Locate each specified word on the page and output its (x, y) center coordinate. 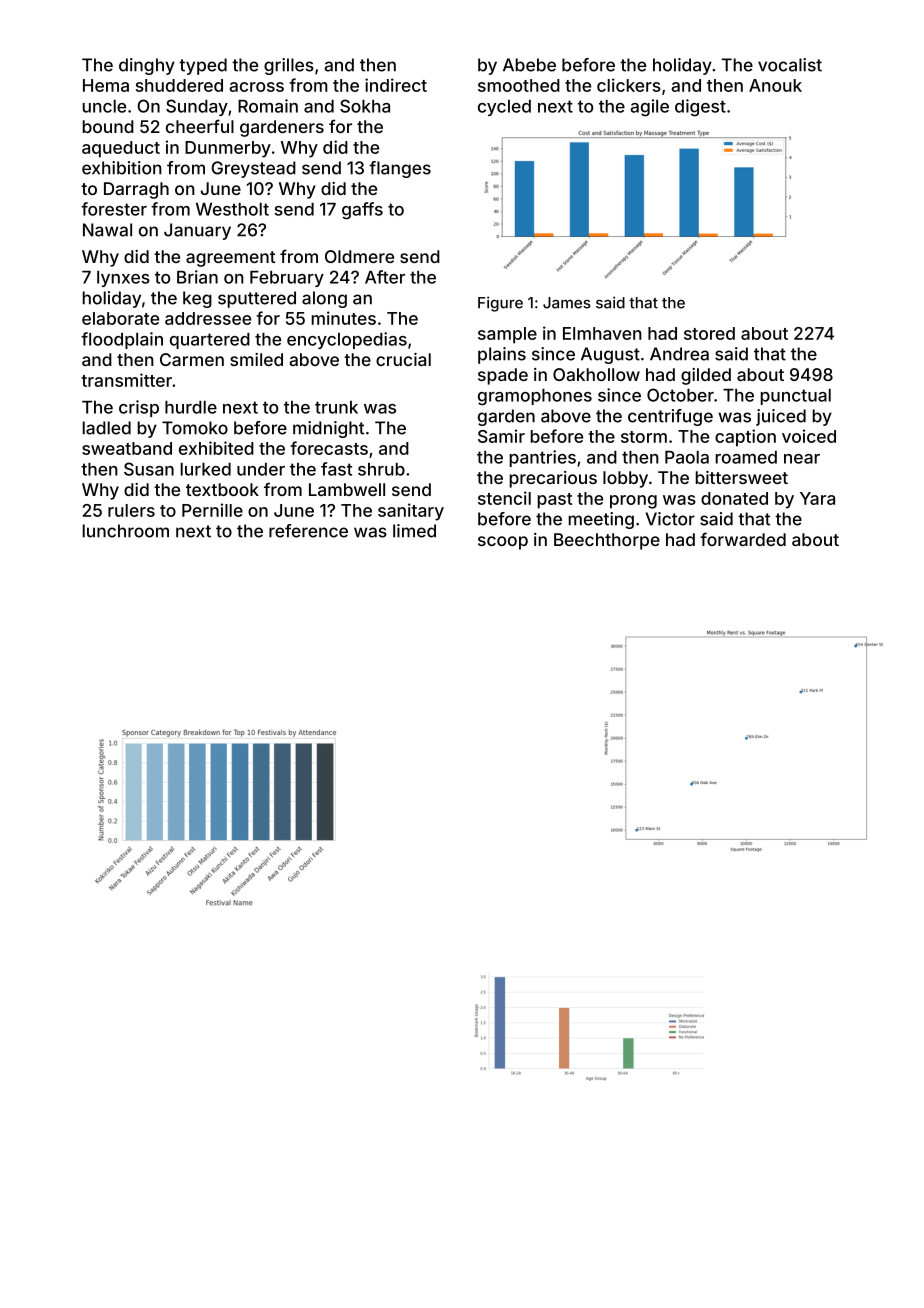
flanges (400, 169)
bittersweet (742, 477)
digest (700, 108)
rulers (131, 510)
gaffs (362, 211)
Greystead (253, 169)
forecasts (329, 448)
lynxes (123, 279)
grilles (289, 66)
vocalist (790, 65)
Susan (149, 469)
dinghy (147, 66)
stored (709, 333)
